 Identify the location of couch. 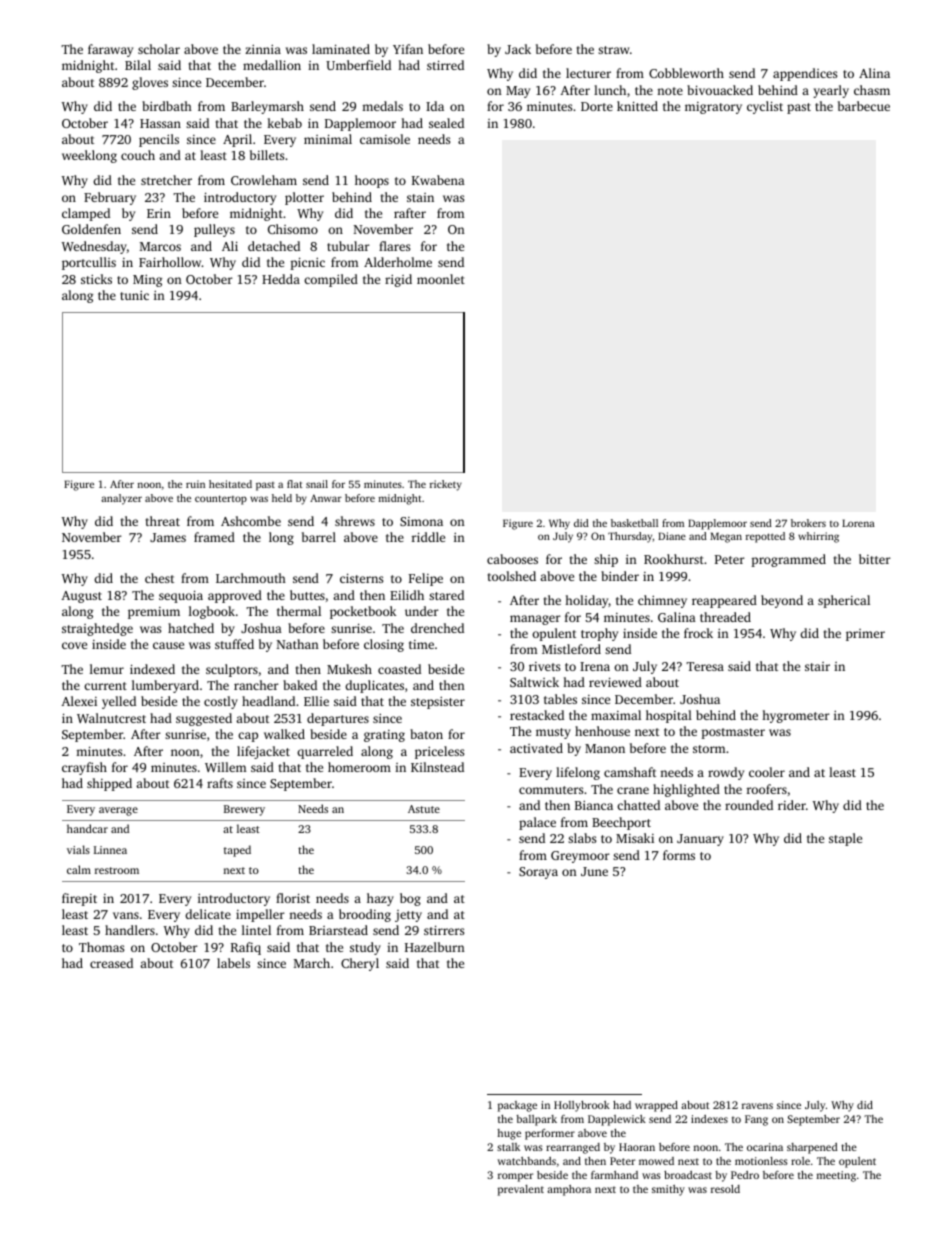
(138, 155).
